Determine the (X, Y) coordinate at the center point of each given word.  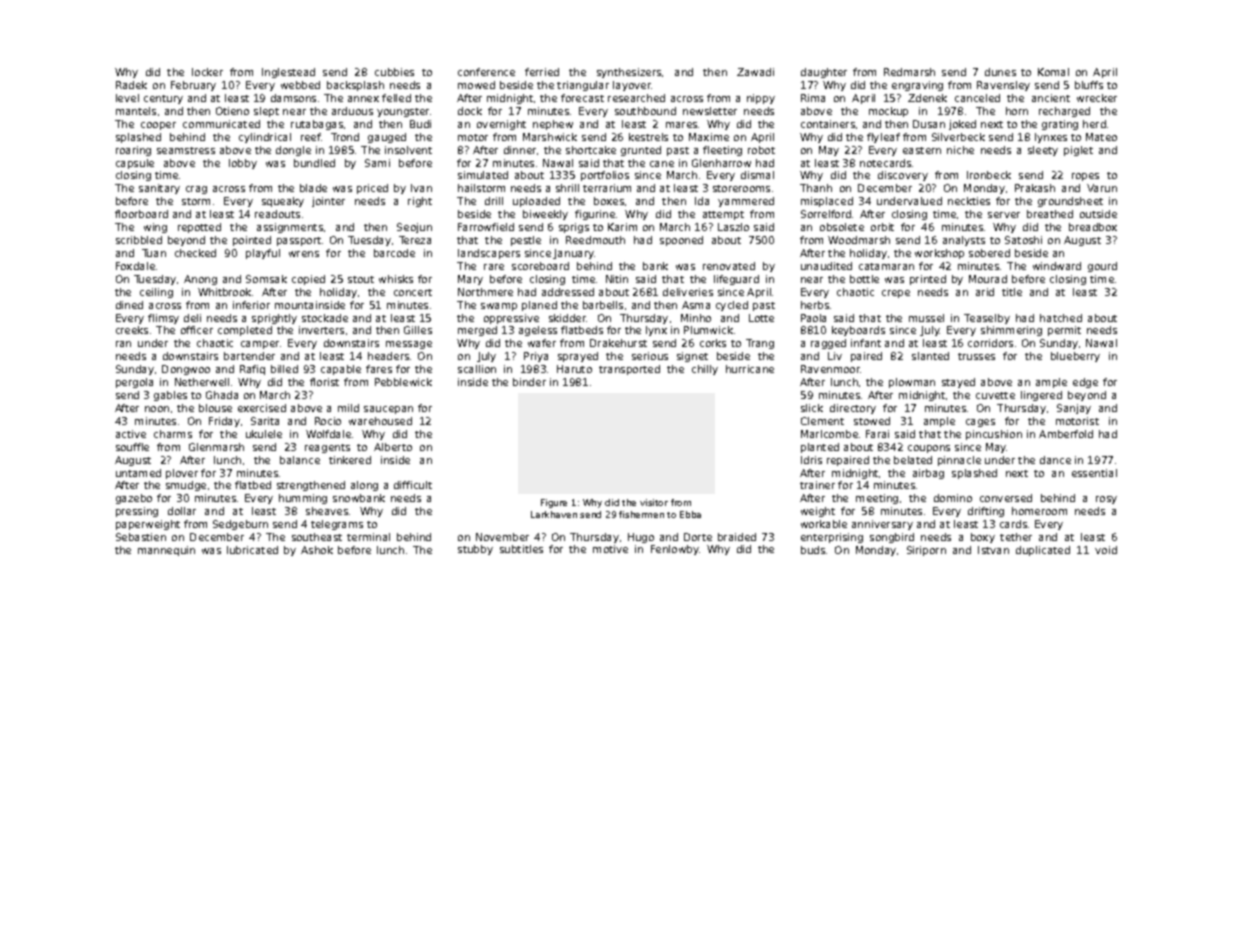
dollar (182, 511)
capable (341, 370)
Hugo (641, 538)
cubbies (394, 72)
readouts (277, 214)
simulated (483, 175)
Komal (1053, 72)
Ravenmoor (831, 369)
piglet (1078, 151)
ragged (828, 344)
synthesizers (629, 73)
